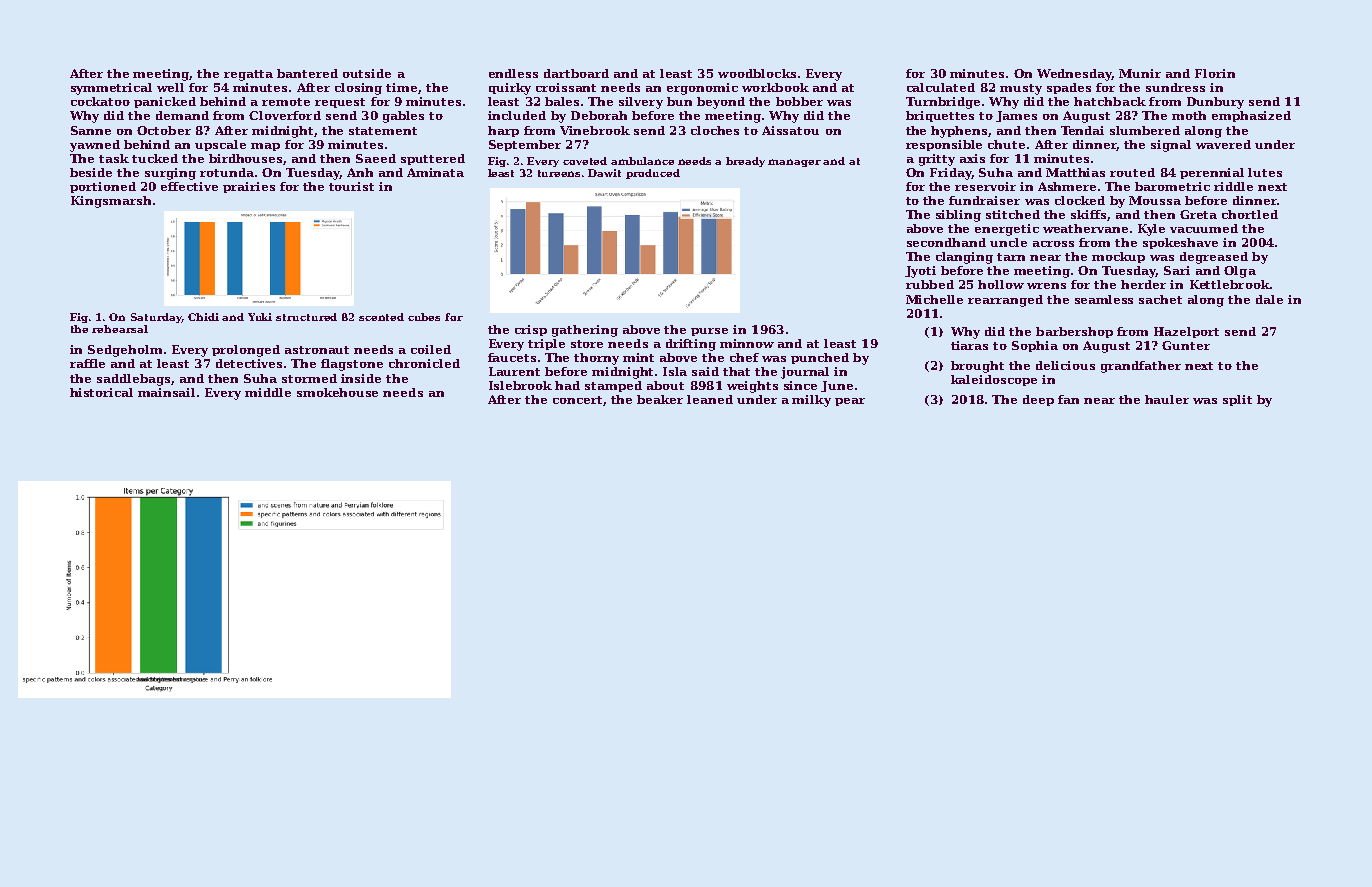 This screenshot has height=887, width=1372. I want to click on secondhand, so click(946, 242).
